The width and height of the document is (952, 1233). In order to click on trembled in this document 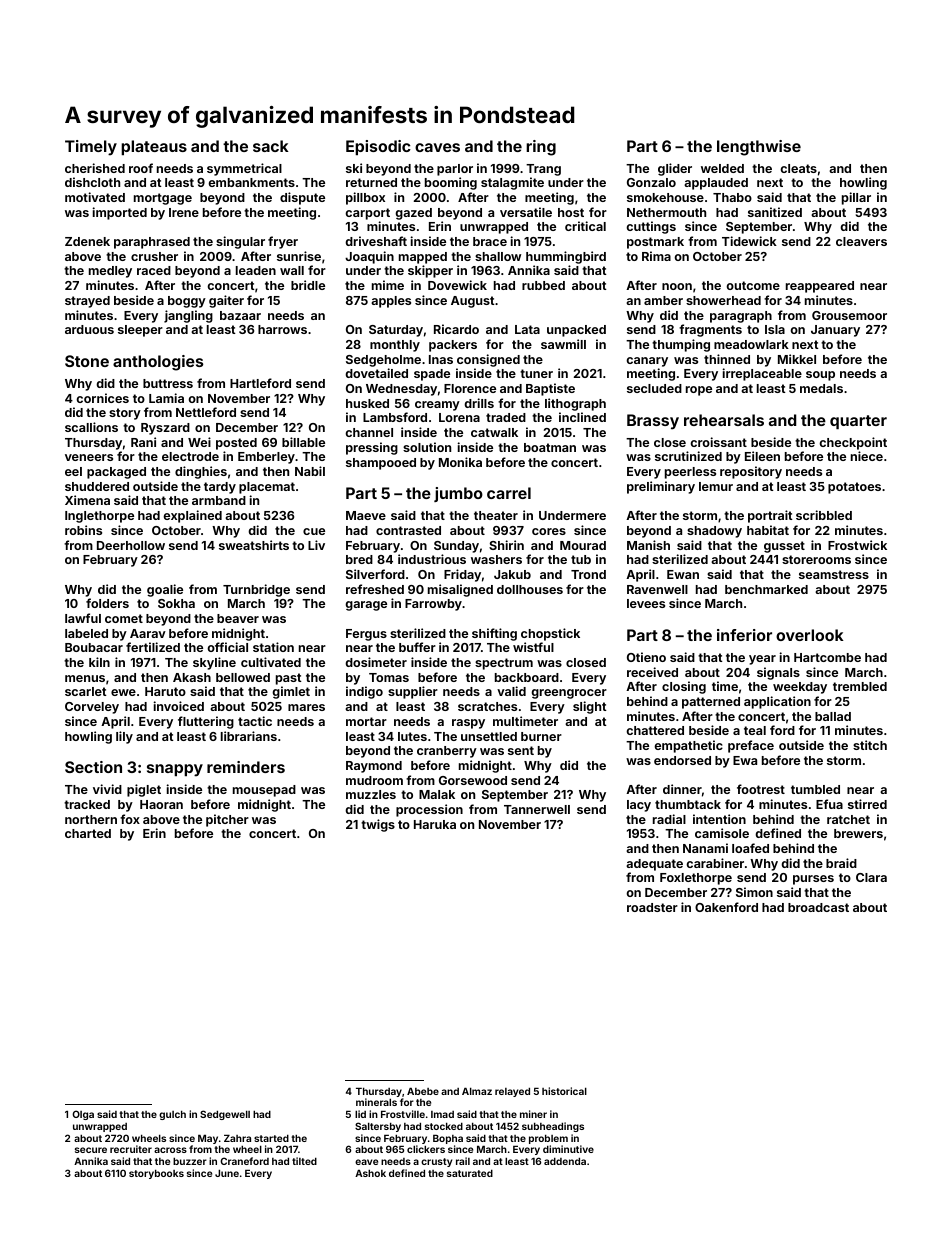, I will do `click(860, 686)`.
